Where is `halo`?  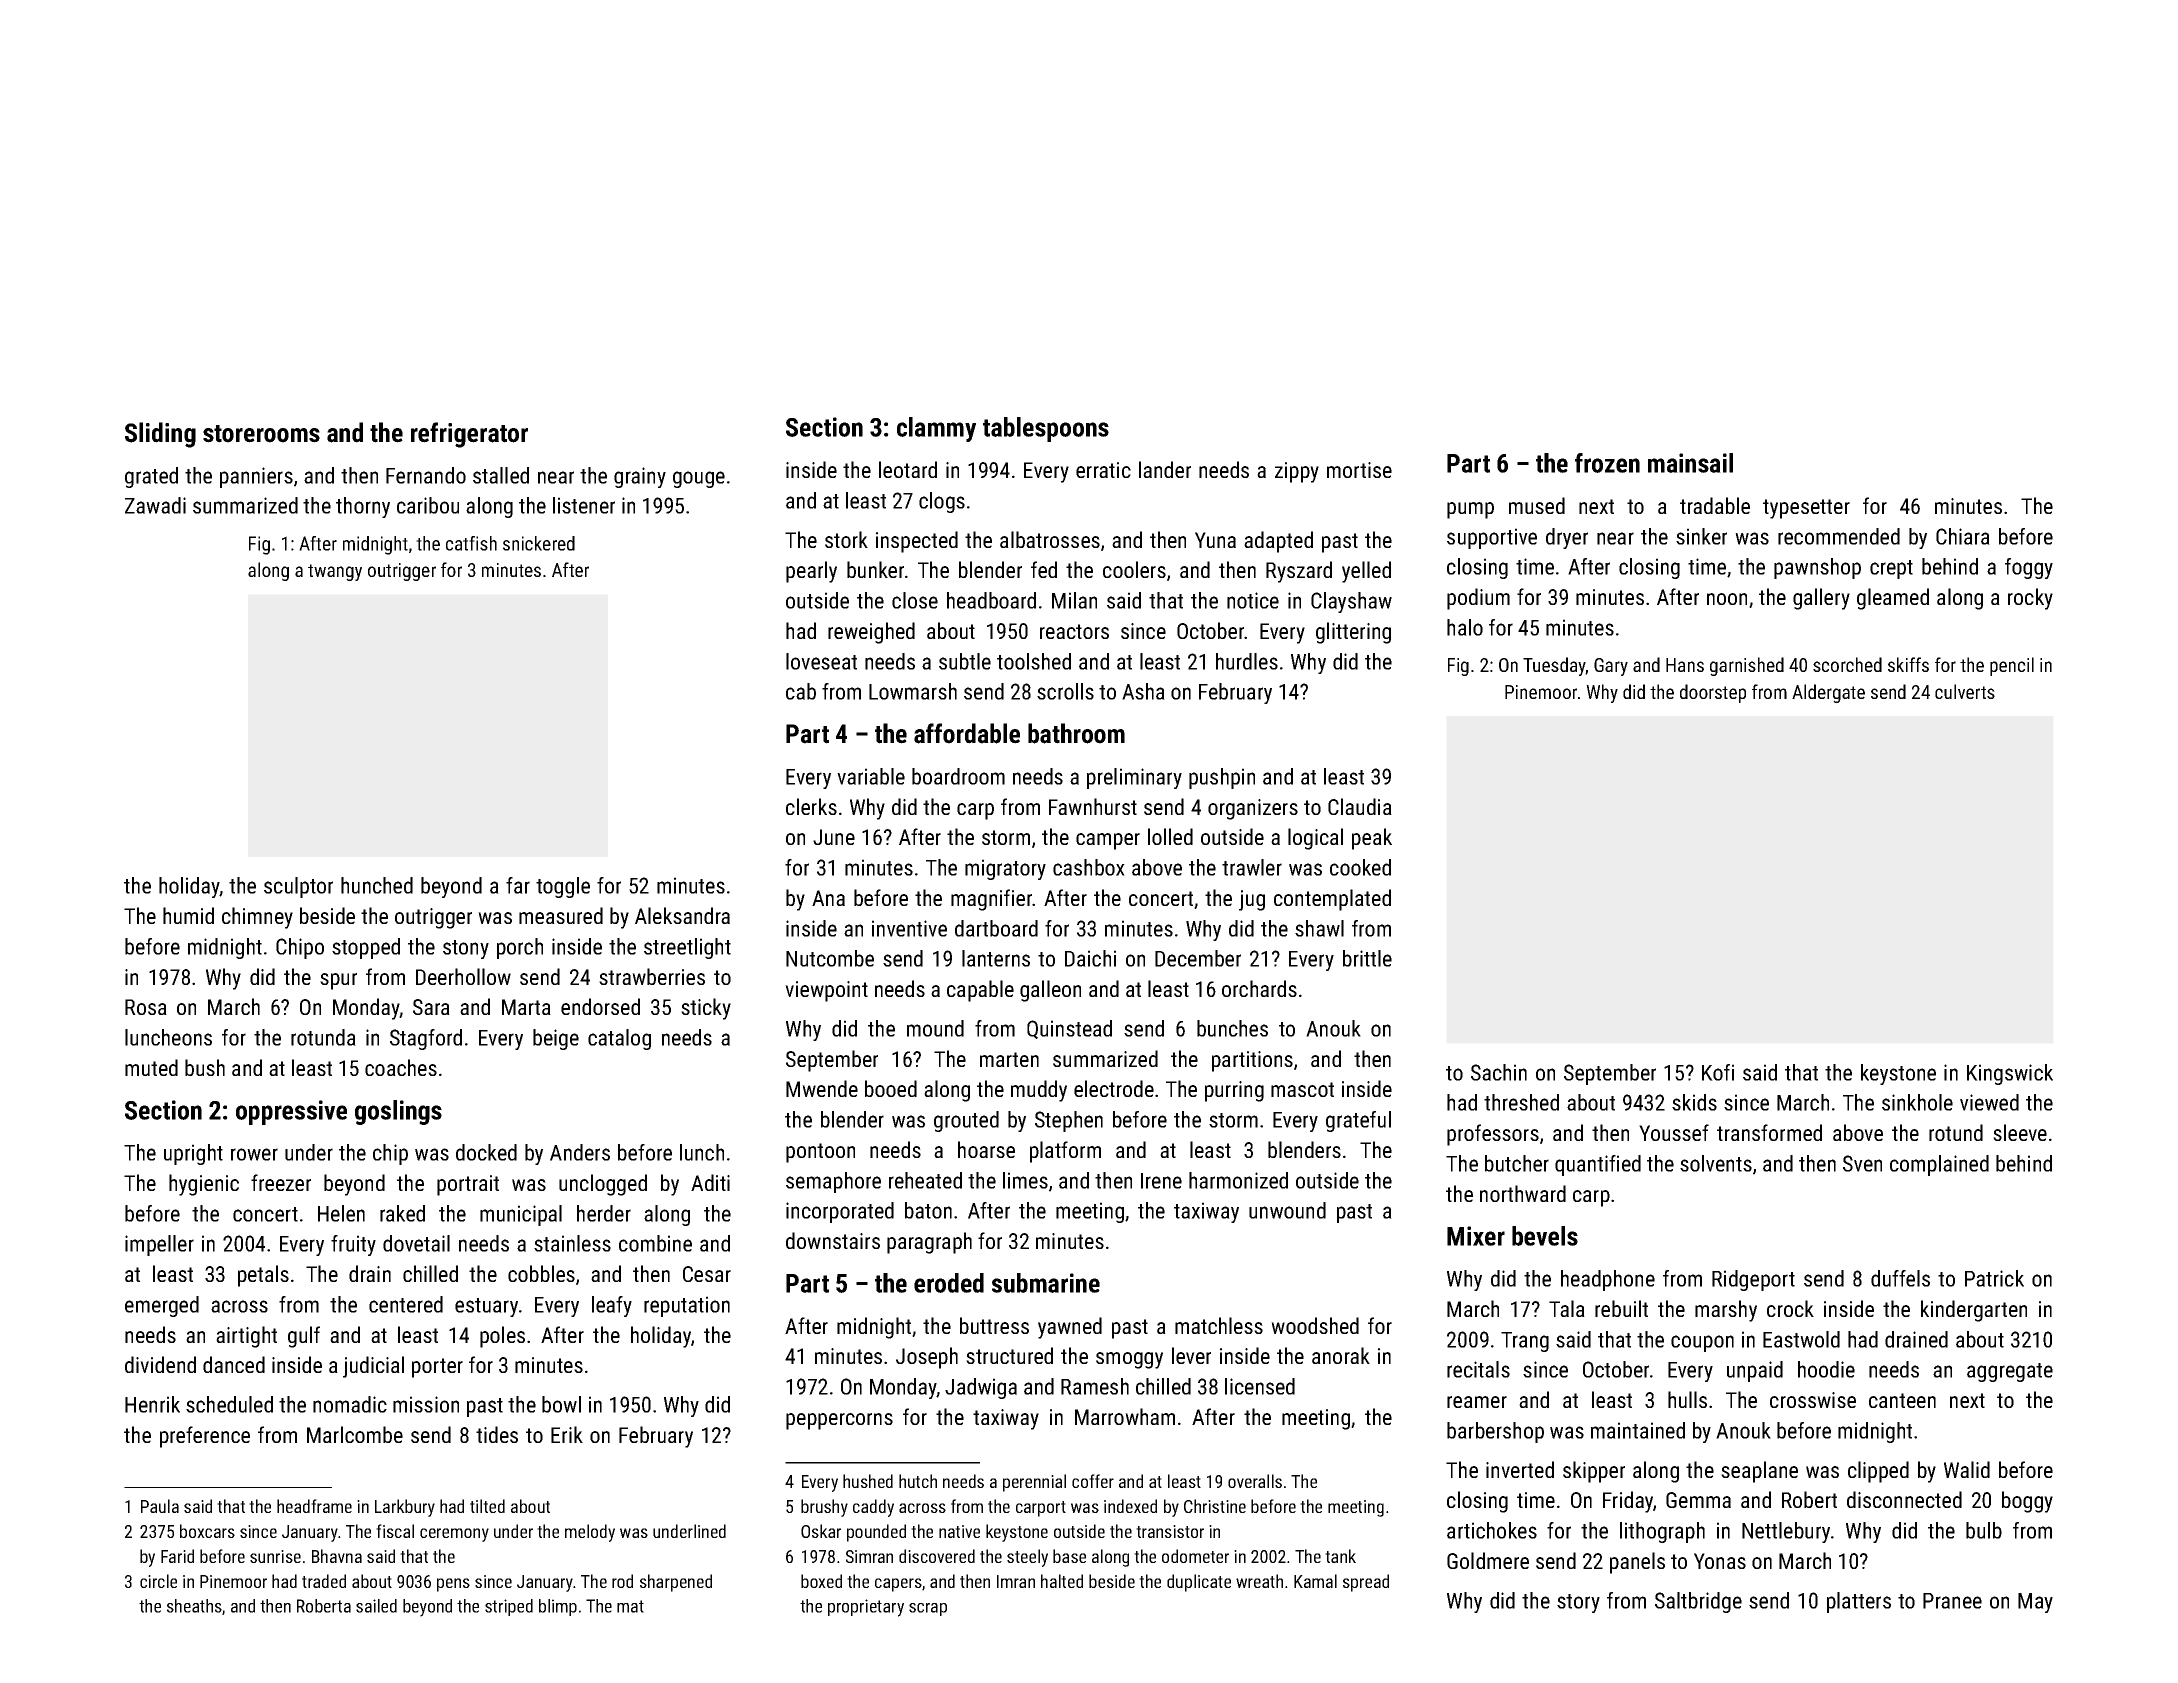
halo is located at coordinates (1465, 627).
